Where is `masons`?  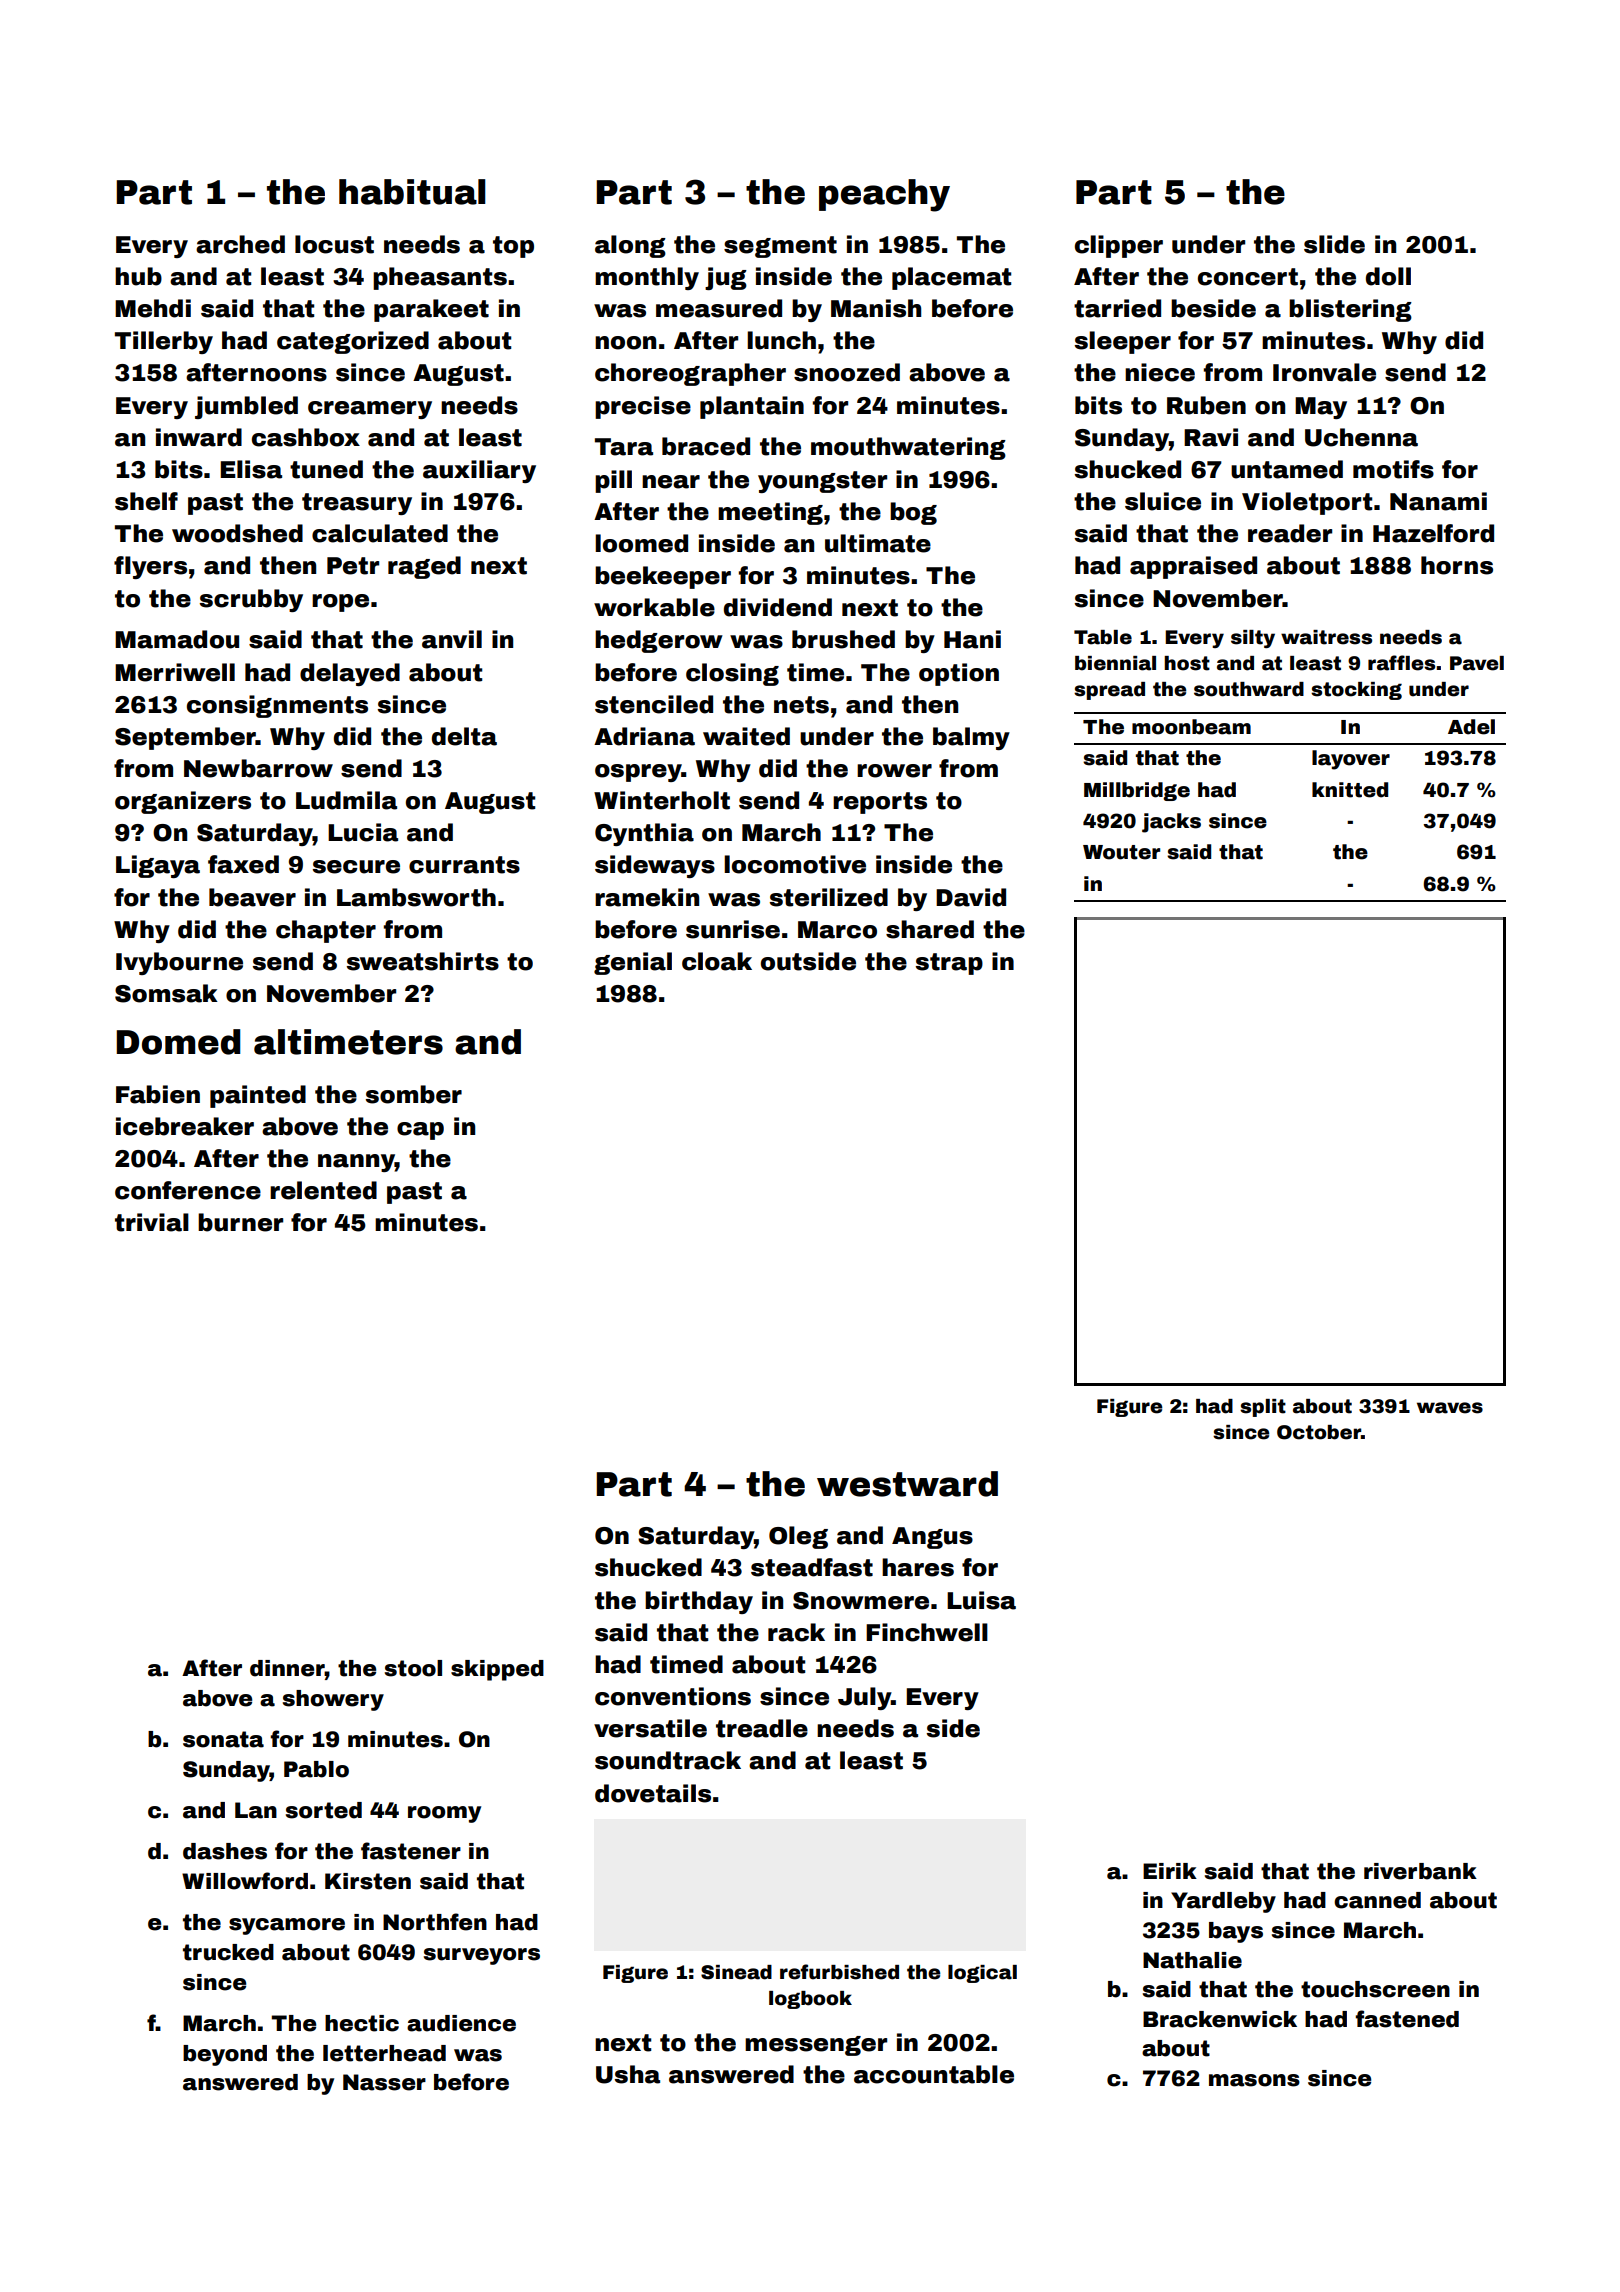
masons is located at coordinates (1254, 2080).
